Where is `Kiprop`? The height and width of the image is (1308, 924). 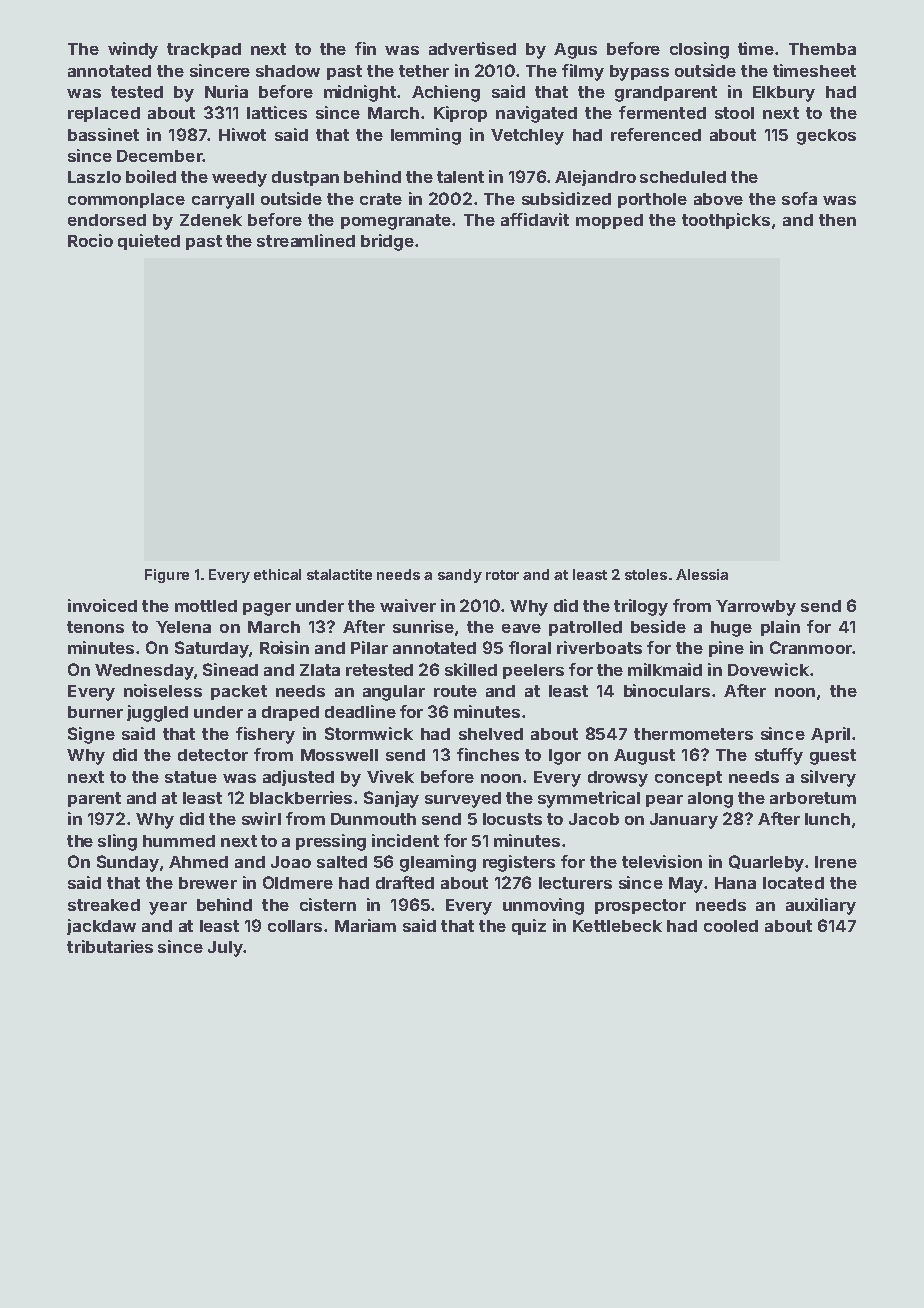
Kiprop is located at coordinates (460, 114).
